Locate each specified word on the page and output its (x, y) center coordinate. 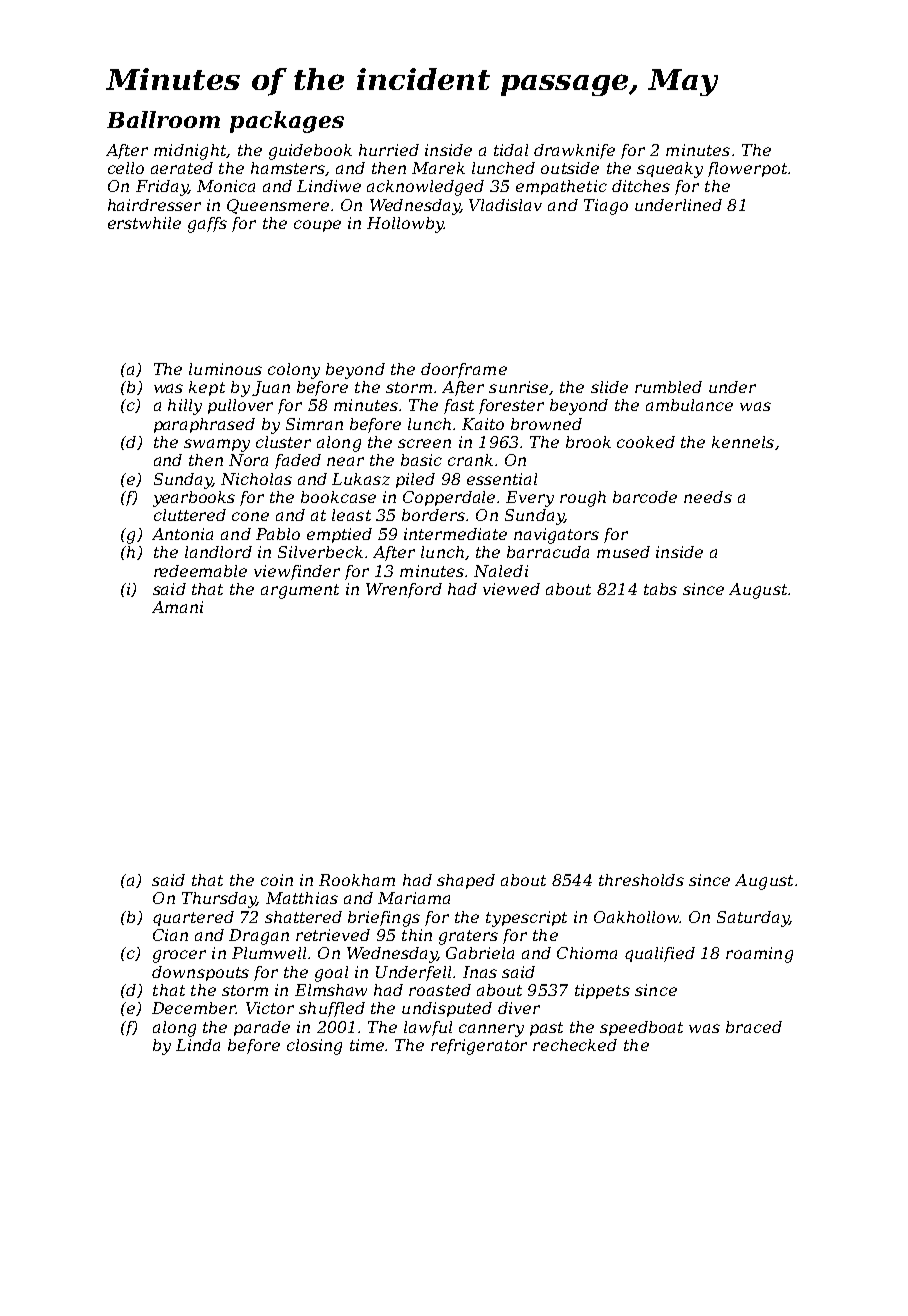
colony (294, 371)
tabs (660, 589)
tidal (511, 150)
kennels (743, 442)
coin (277, 880)
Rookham (357, 880)
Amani (177, 607)
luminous (225, 369)
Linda (198, 1045)
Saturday (753, 919)
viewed (511, 589)
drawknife (574, 151)
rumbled (668, 387)
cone (250, 516)
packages (287, 122)
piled (415, 480)
